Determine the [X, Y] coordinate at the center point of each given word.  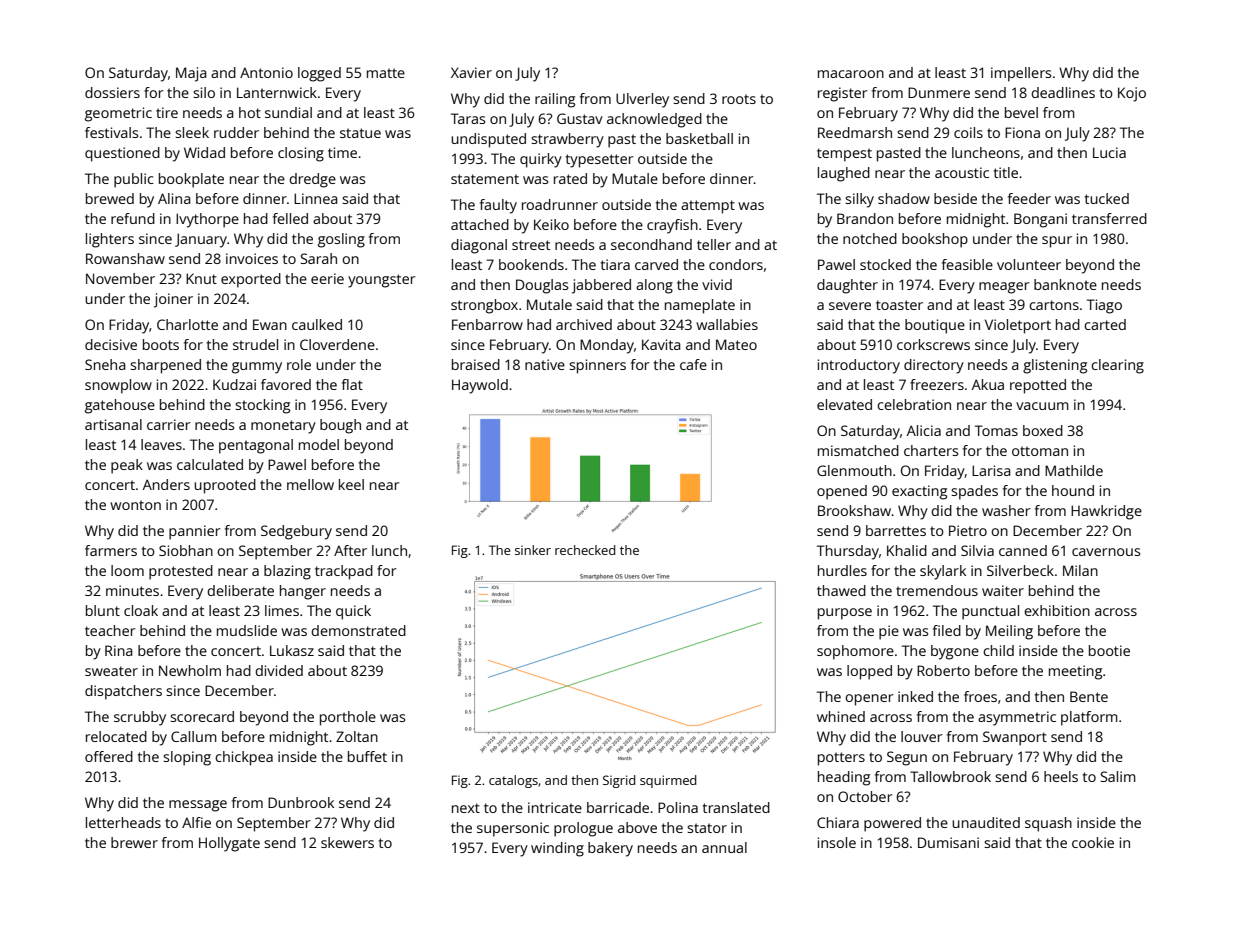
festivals [111, 132]
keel [351, 484]
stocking [262, 406]
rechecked [585, 550]
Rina [119, 650]
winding [557, 849]
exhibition [1057, 610]
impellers [1021, 74]
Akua [988, 384]
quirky [541, 160]
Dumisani [948, 842]
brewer [134, 842]
